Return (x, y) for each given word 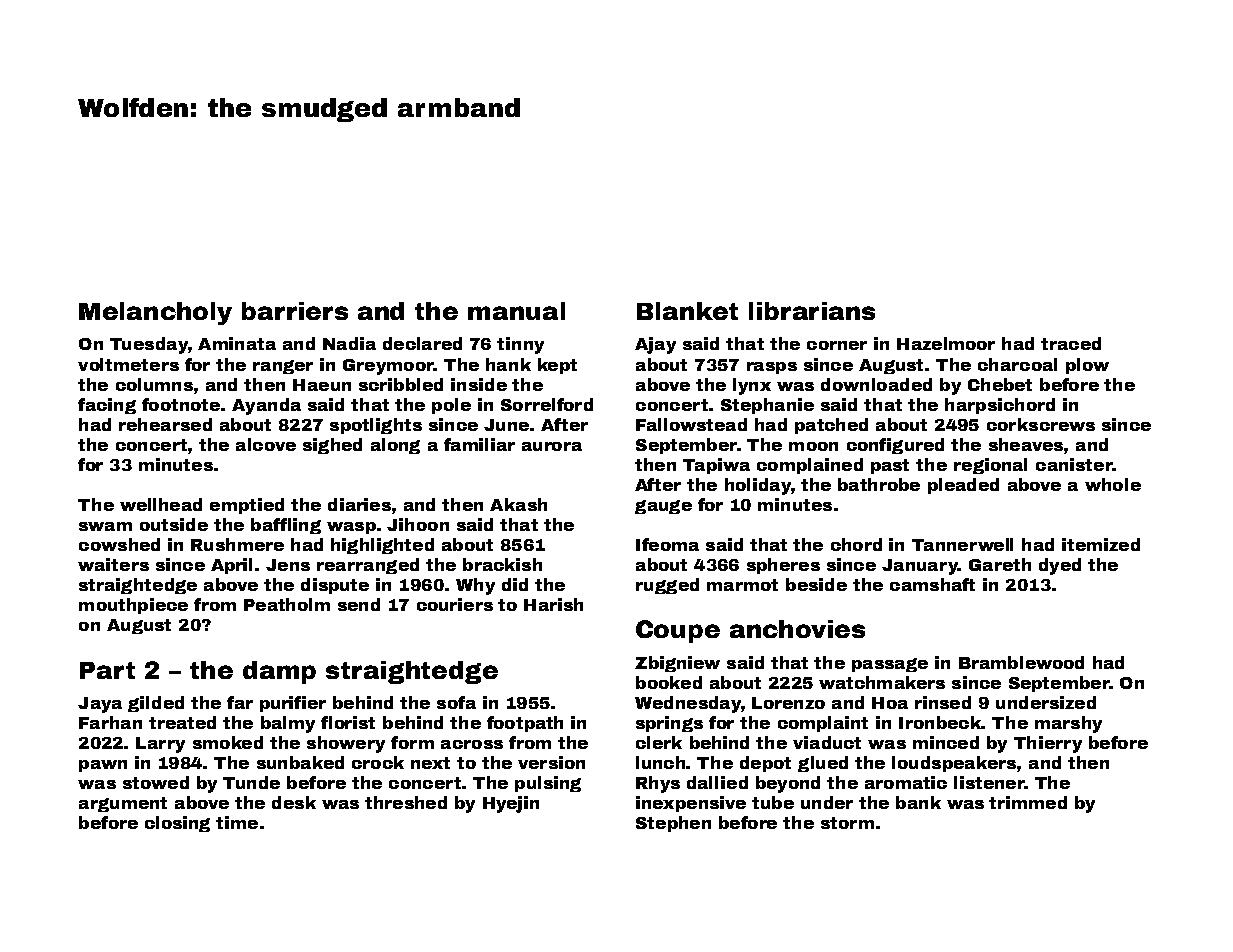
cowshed (119, 544)
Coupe (678, 631)
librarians (812, 311)
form (412, 742)
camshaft (932, 584)
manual (516, 311)
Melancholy (155, 313)
